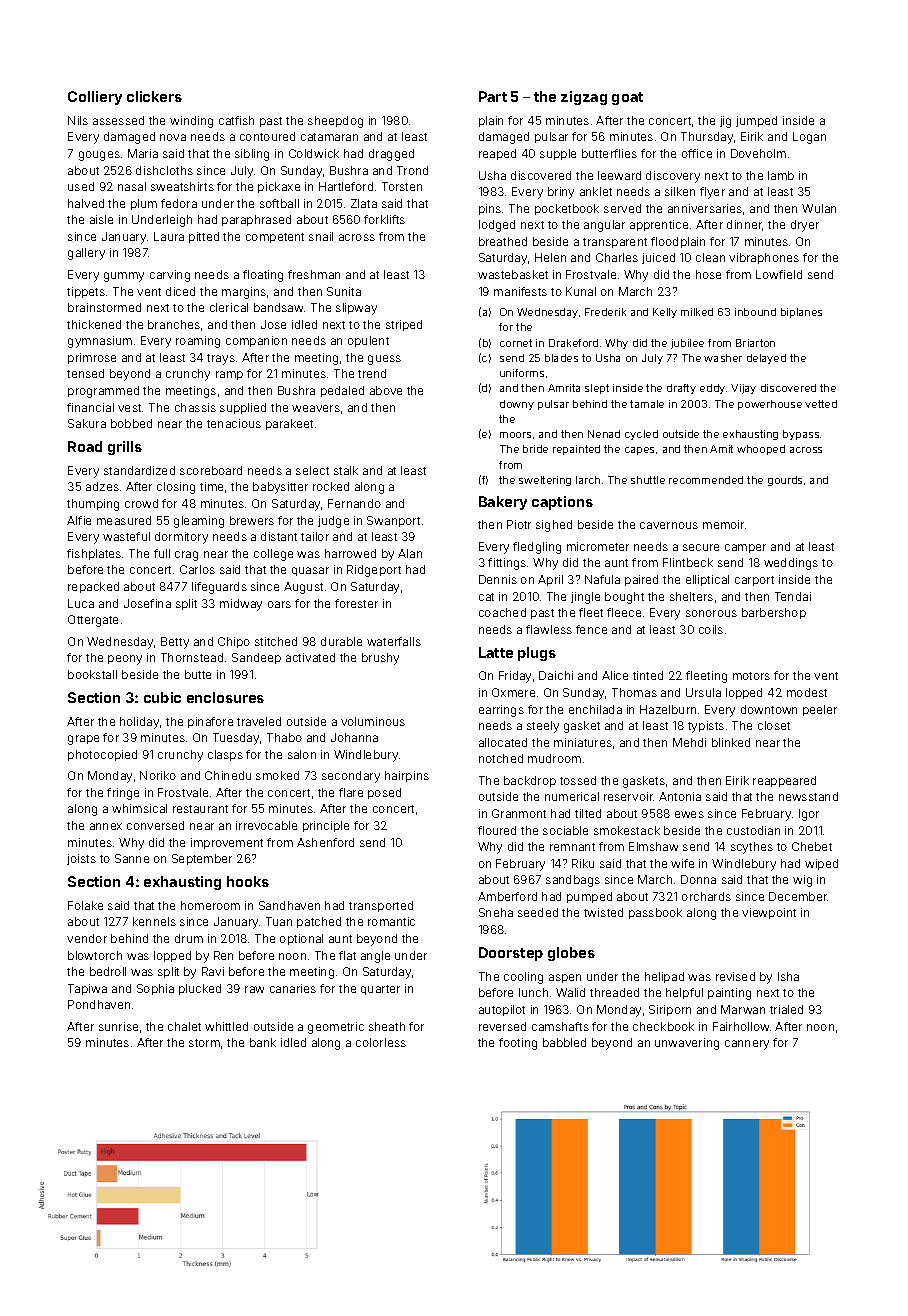 The width and height of the screenshot is (908, 1316). Describe the element at coordinates (493, 96) in the screenshot. I see `Part` at that location.
